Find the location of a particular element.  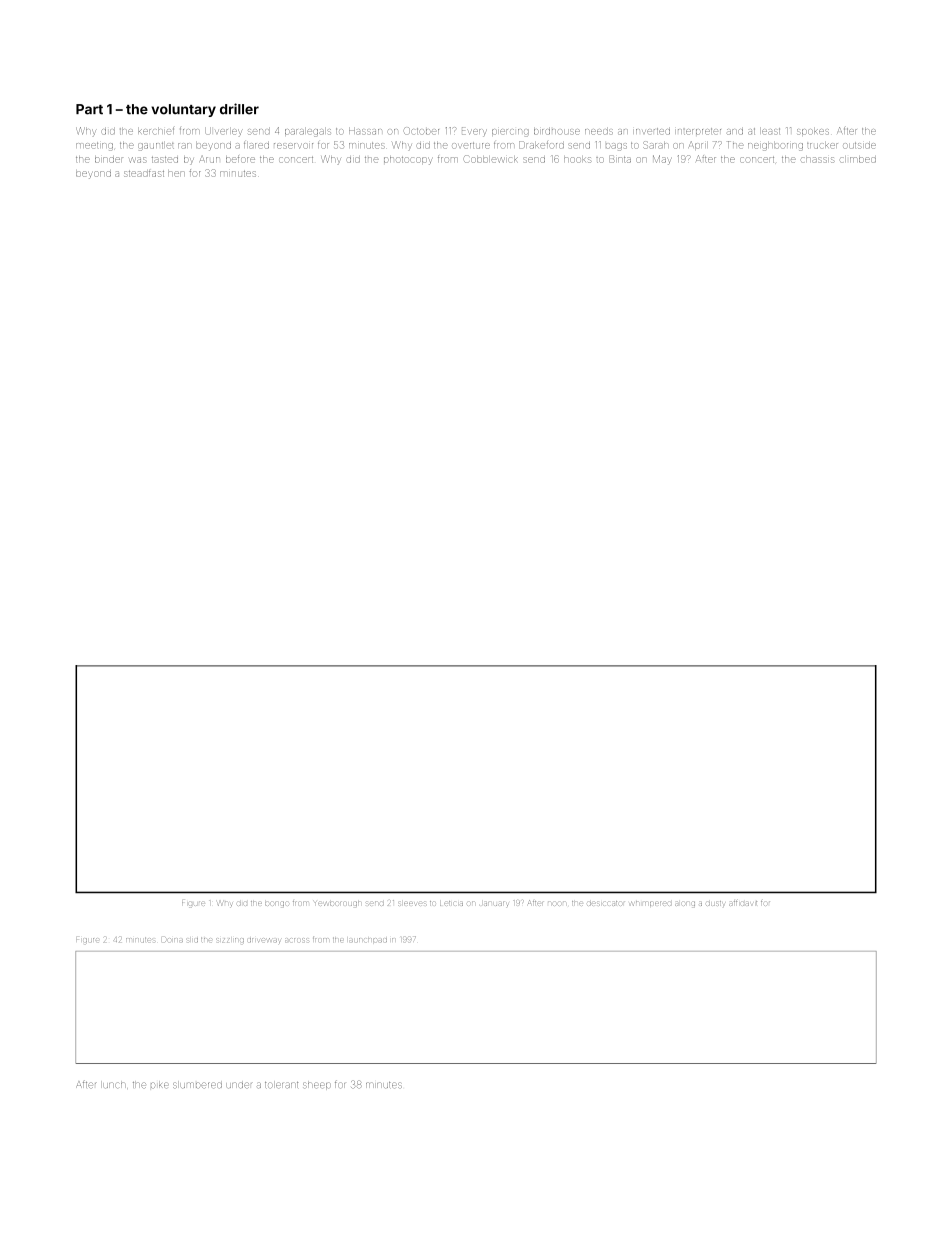

binder is located at coordinates (109, 160).
